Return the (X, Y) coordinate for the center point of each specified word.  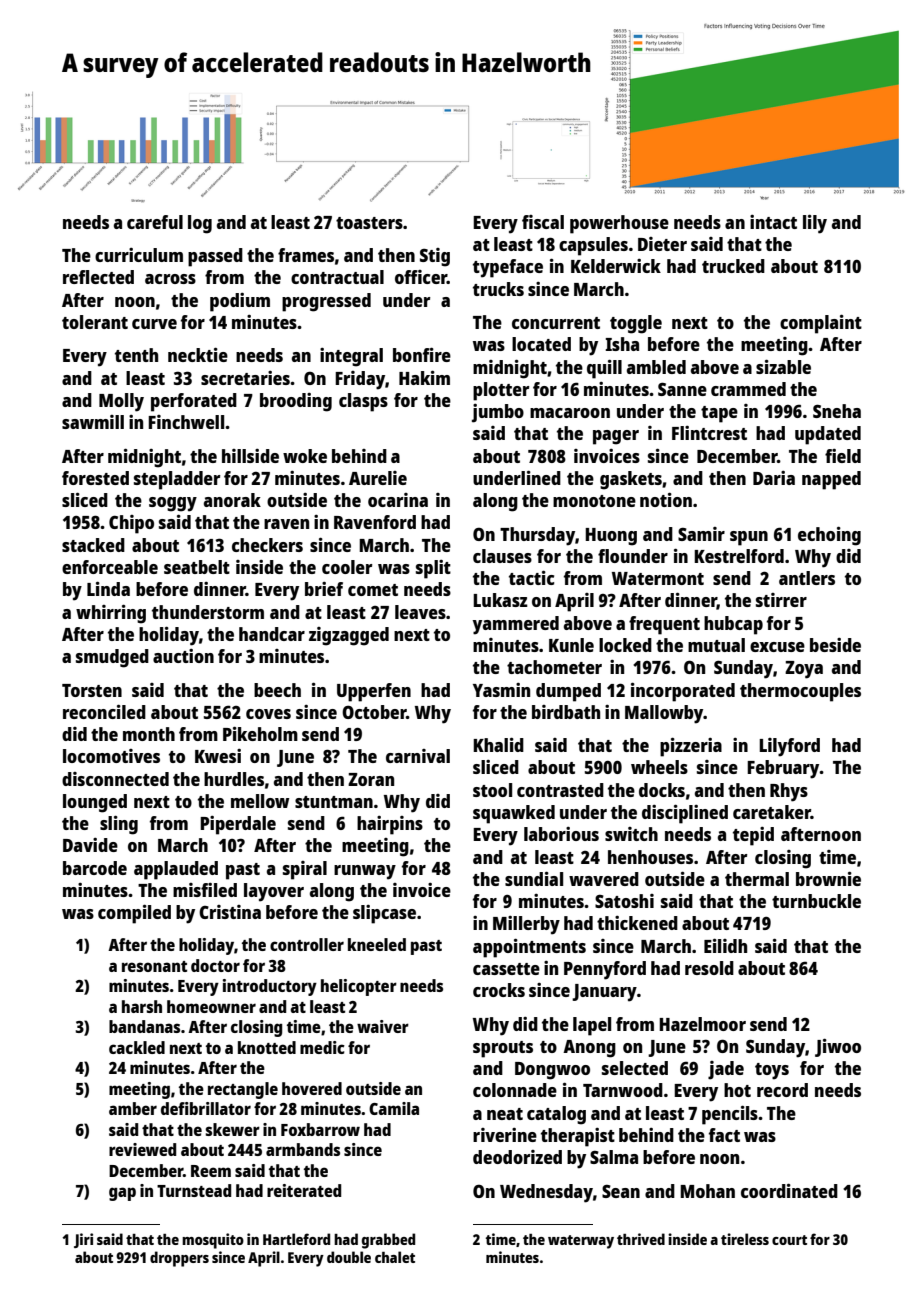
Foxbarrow (320, 1129)
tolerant (95, 322)
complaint (821, 324)
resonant (154, 966)
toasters (369, 223)
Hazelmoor (702, 1024)
